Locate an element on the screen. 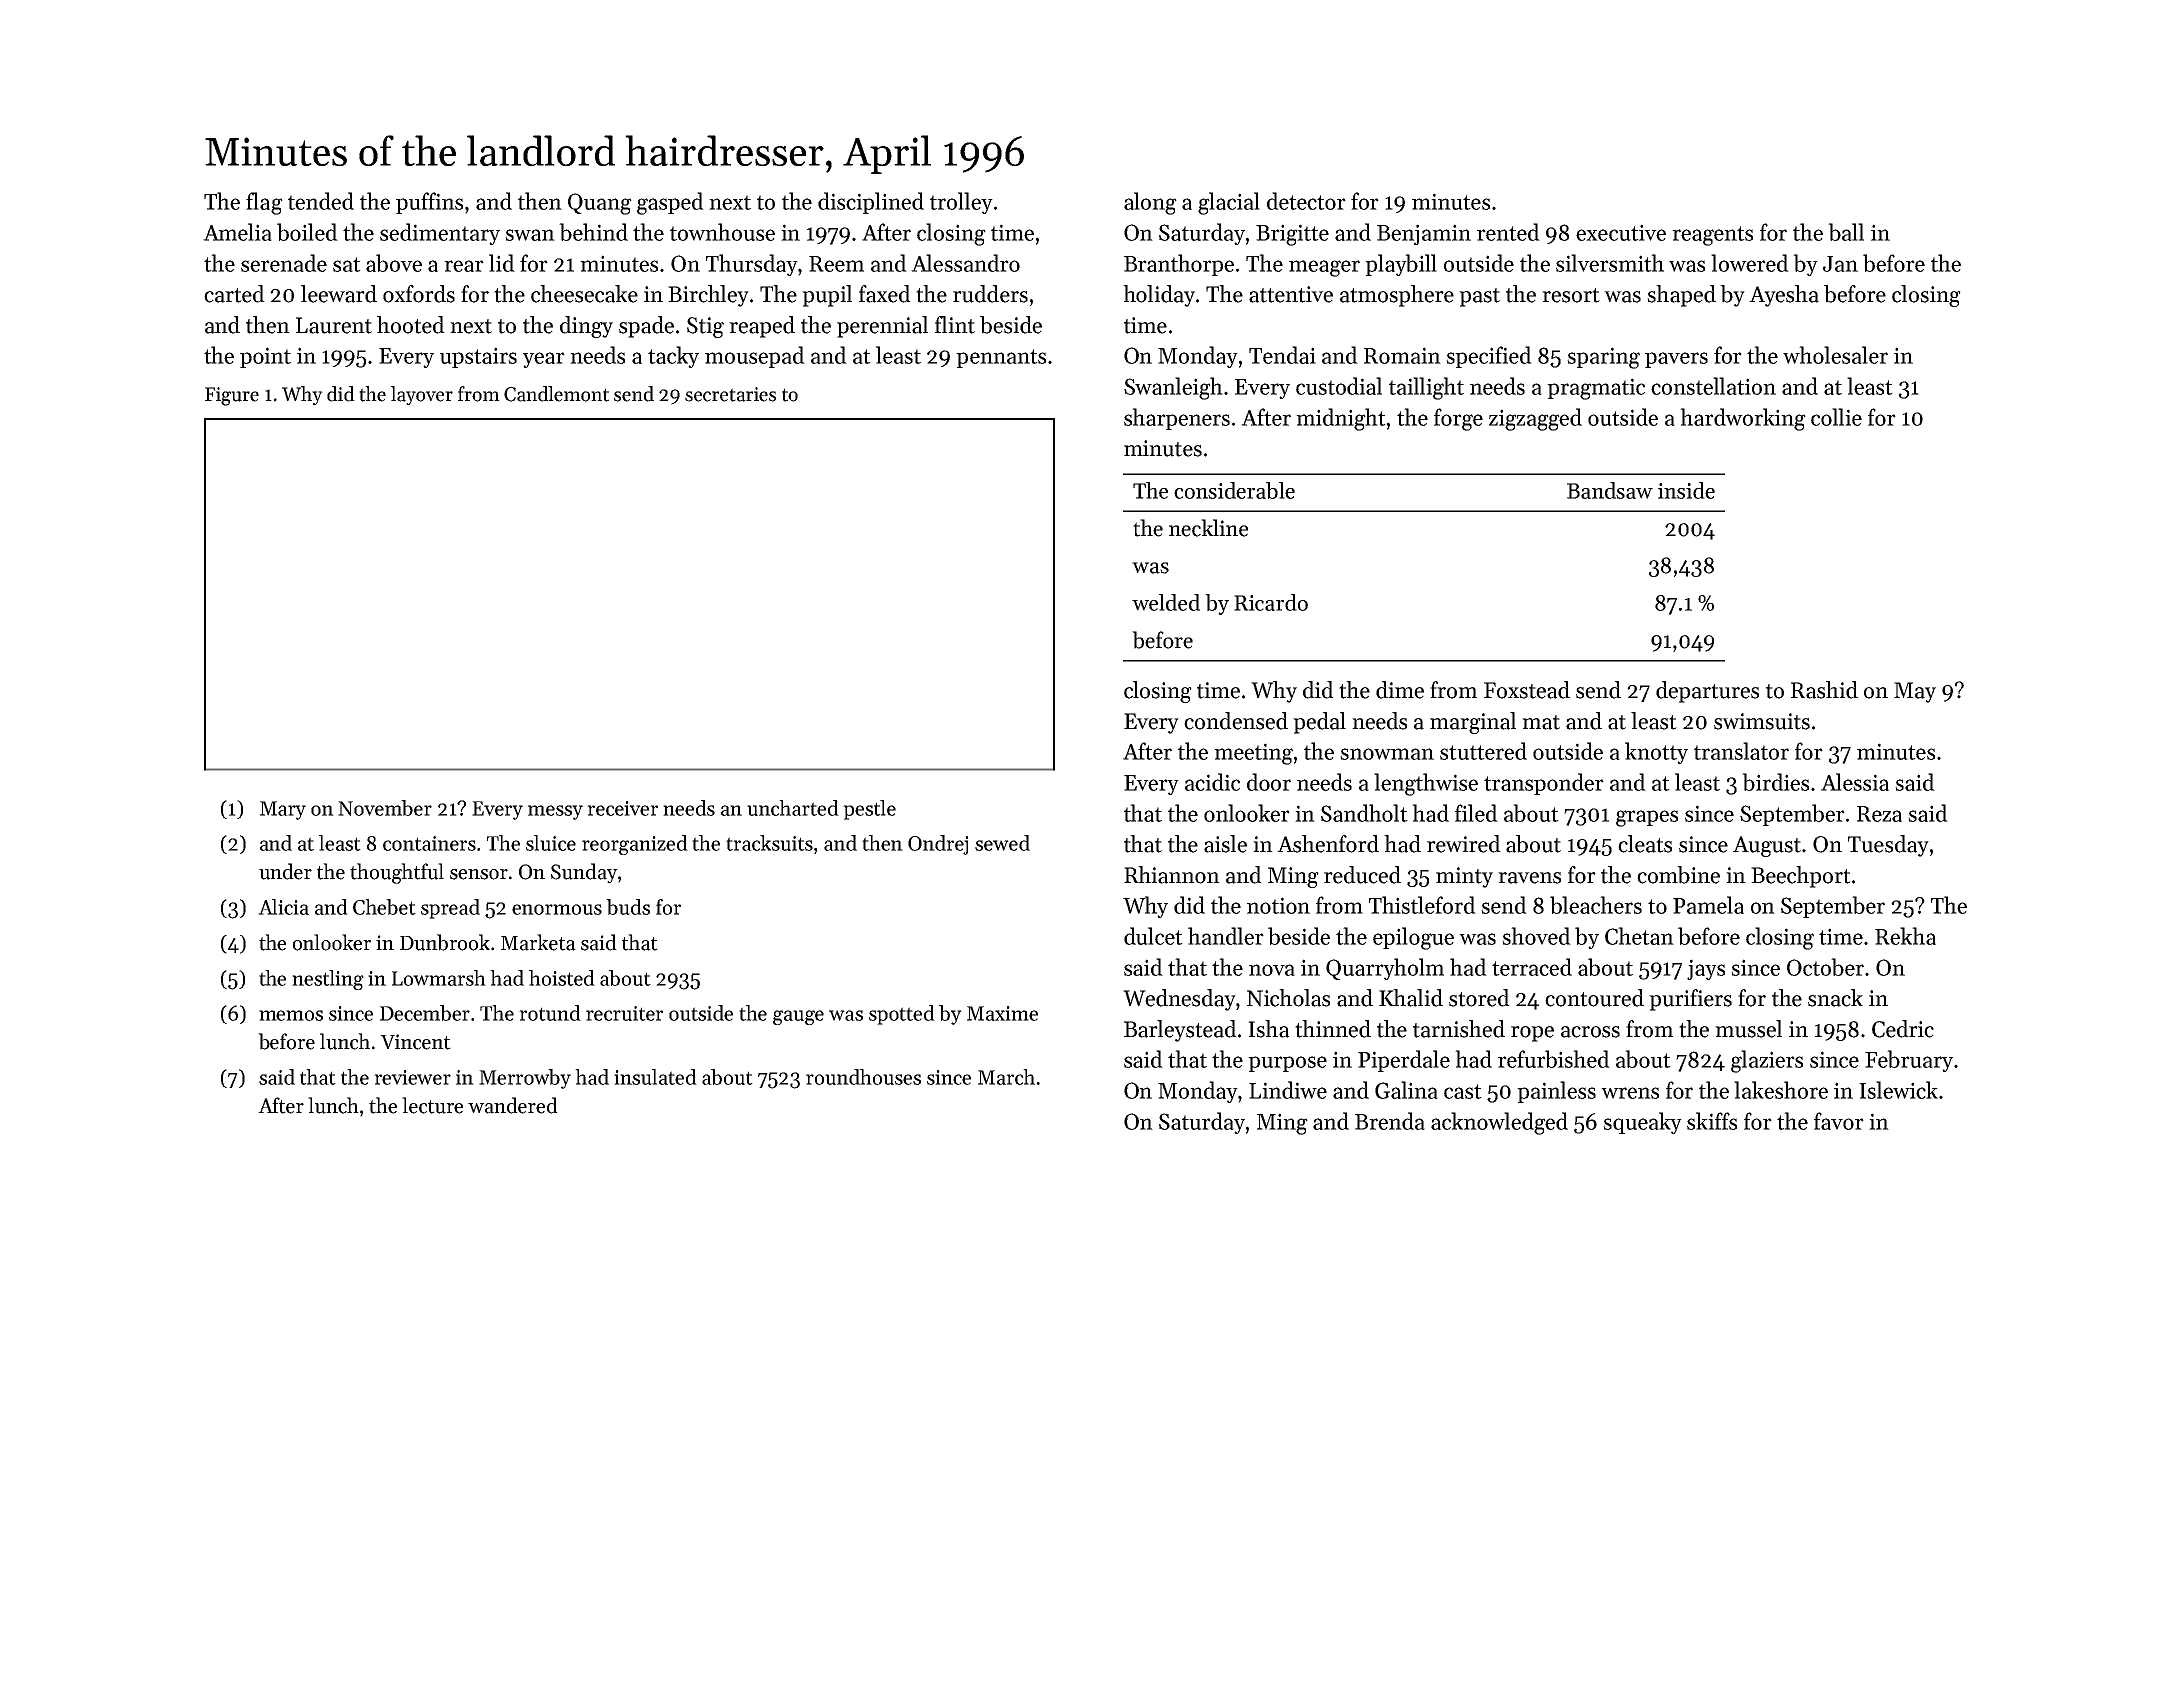 This screenshot has width=2178, height=1683. Ricardo is located at coordinates (1271, 602).
